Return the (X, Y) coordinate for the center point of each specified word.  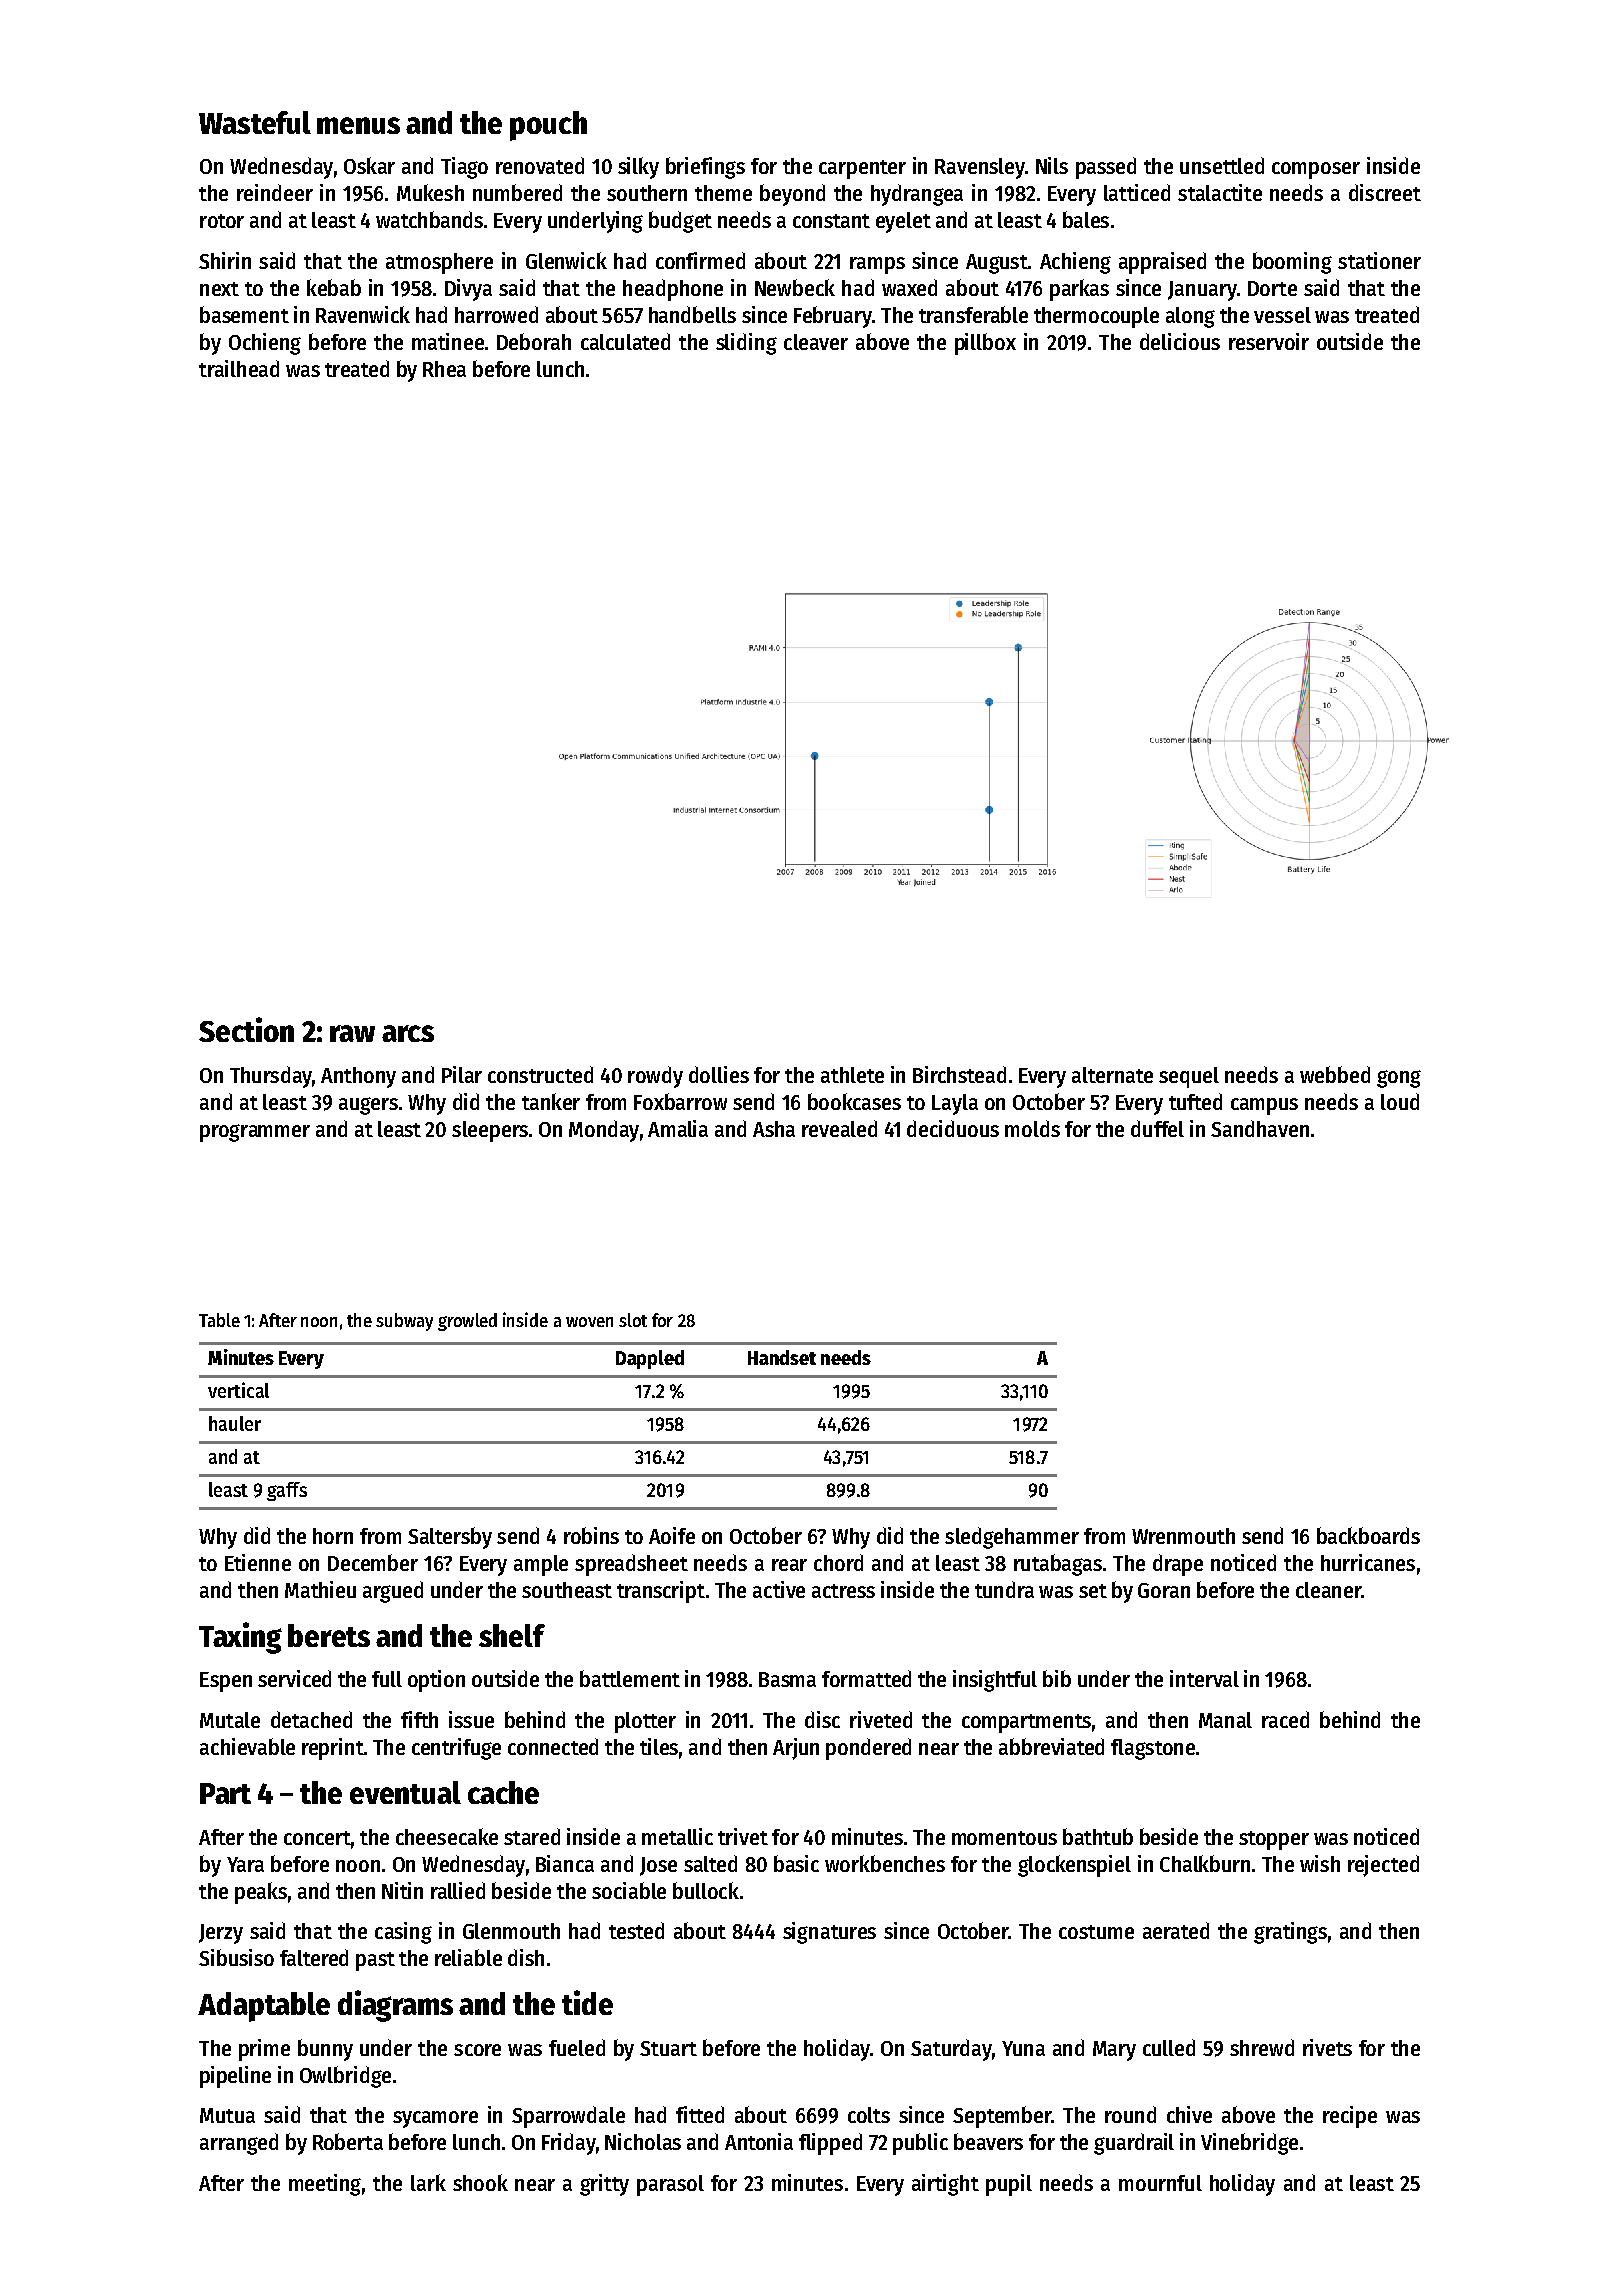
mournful (1160, 2183)
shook (480, 2182)
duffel (1157, 1128)
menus (358, 125)
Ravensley (980, 168)
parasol (670, 2185)
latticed (1137, 192)
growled (467, 1322)
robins (591, 1535)
